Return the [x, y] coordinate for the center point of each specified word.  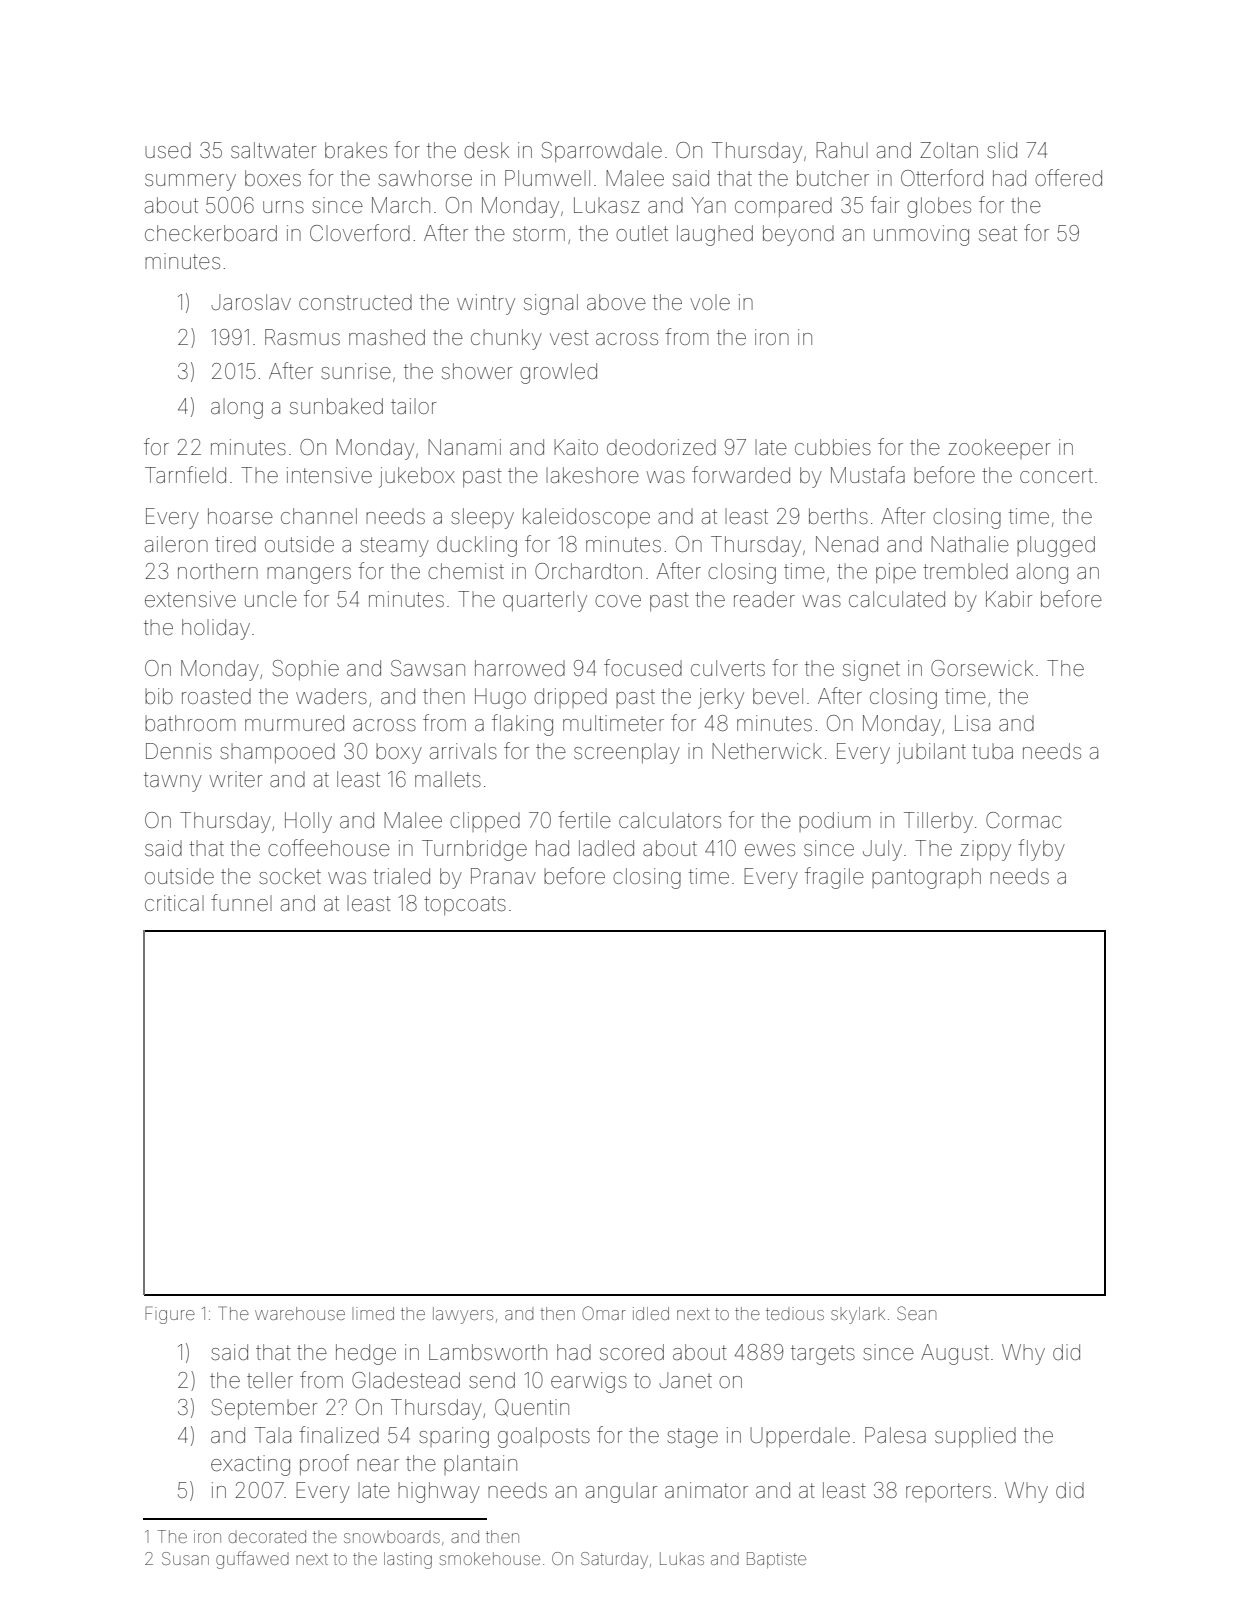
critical [174, 903]
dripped [570, 698]
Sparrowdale [602, 152]
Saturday [614, 1560]
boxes [273, 178]
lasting [408, 1560]
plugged [1056, 546]
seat [998, 234]
